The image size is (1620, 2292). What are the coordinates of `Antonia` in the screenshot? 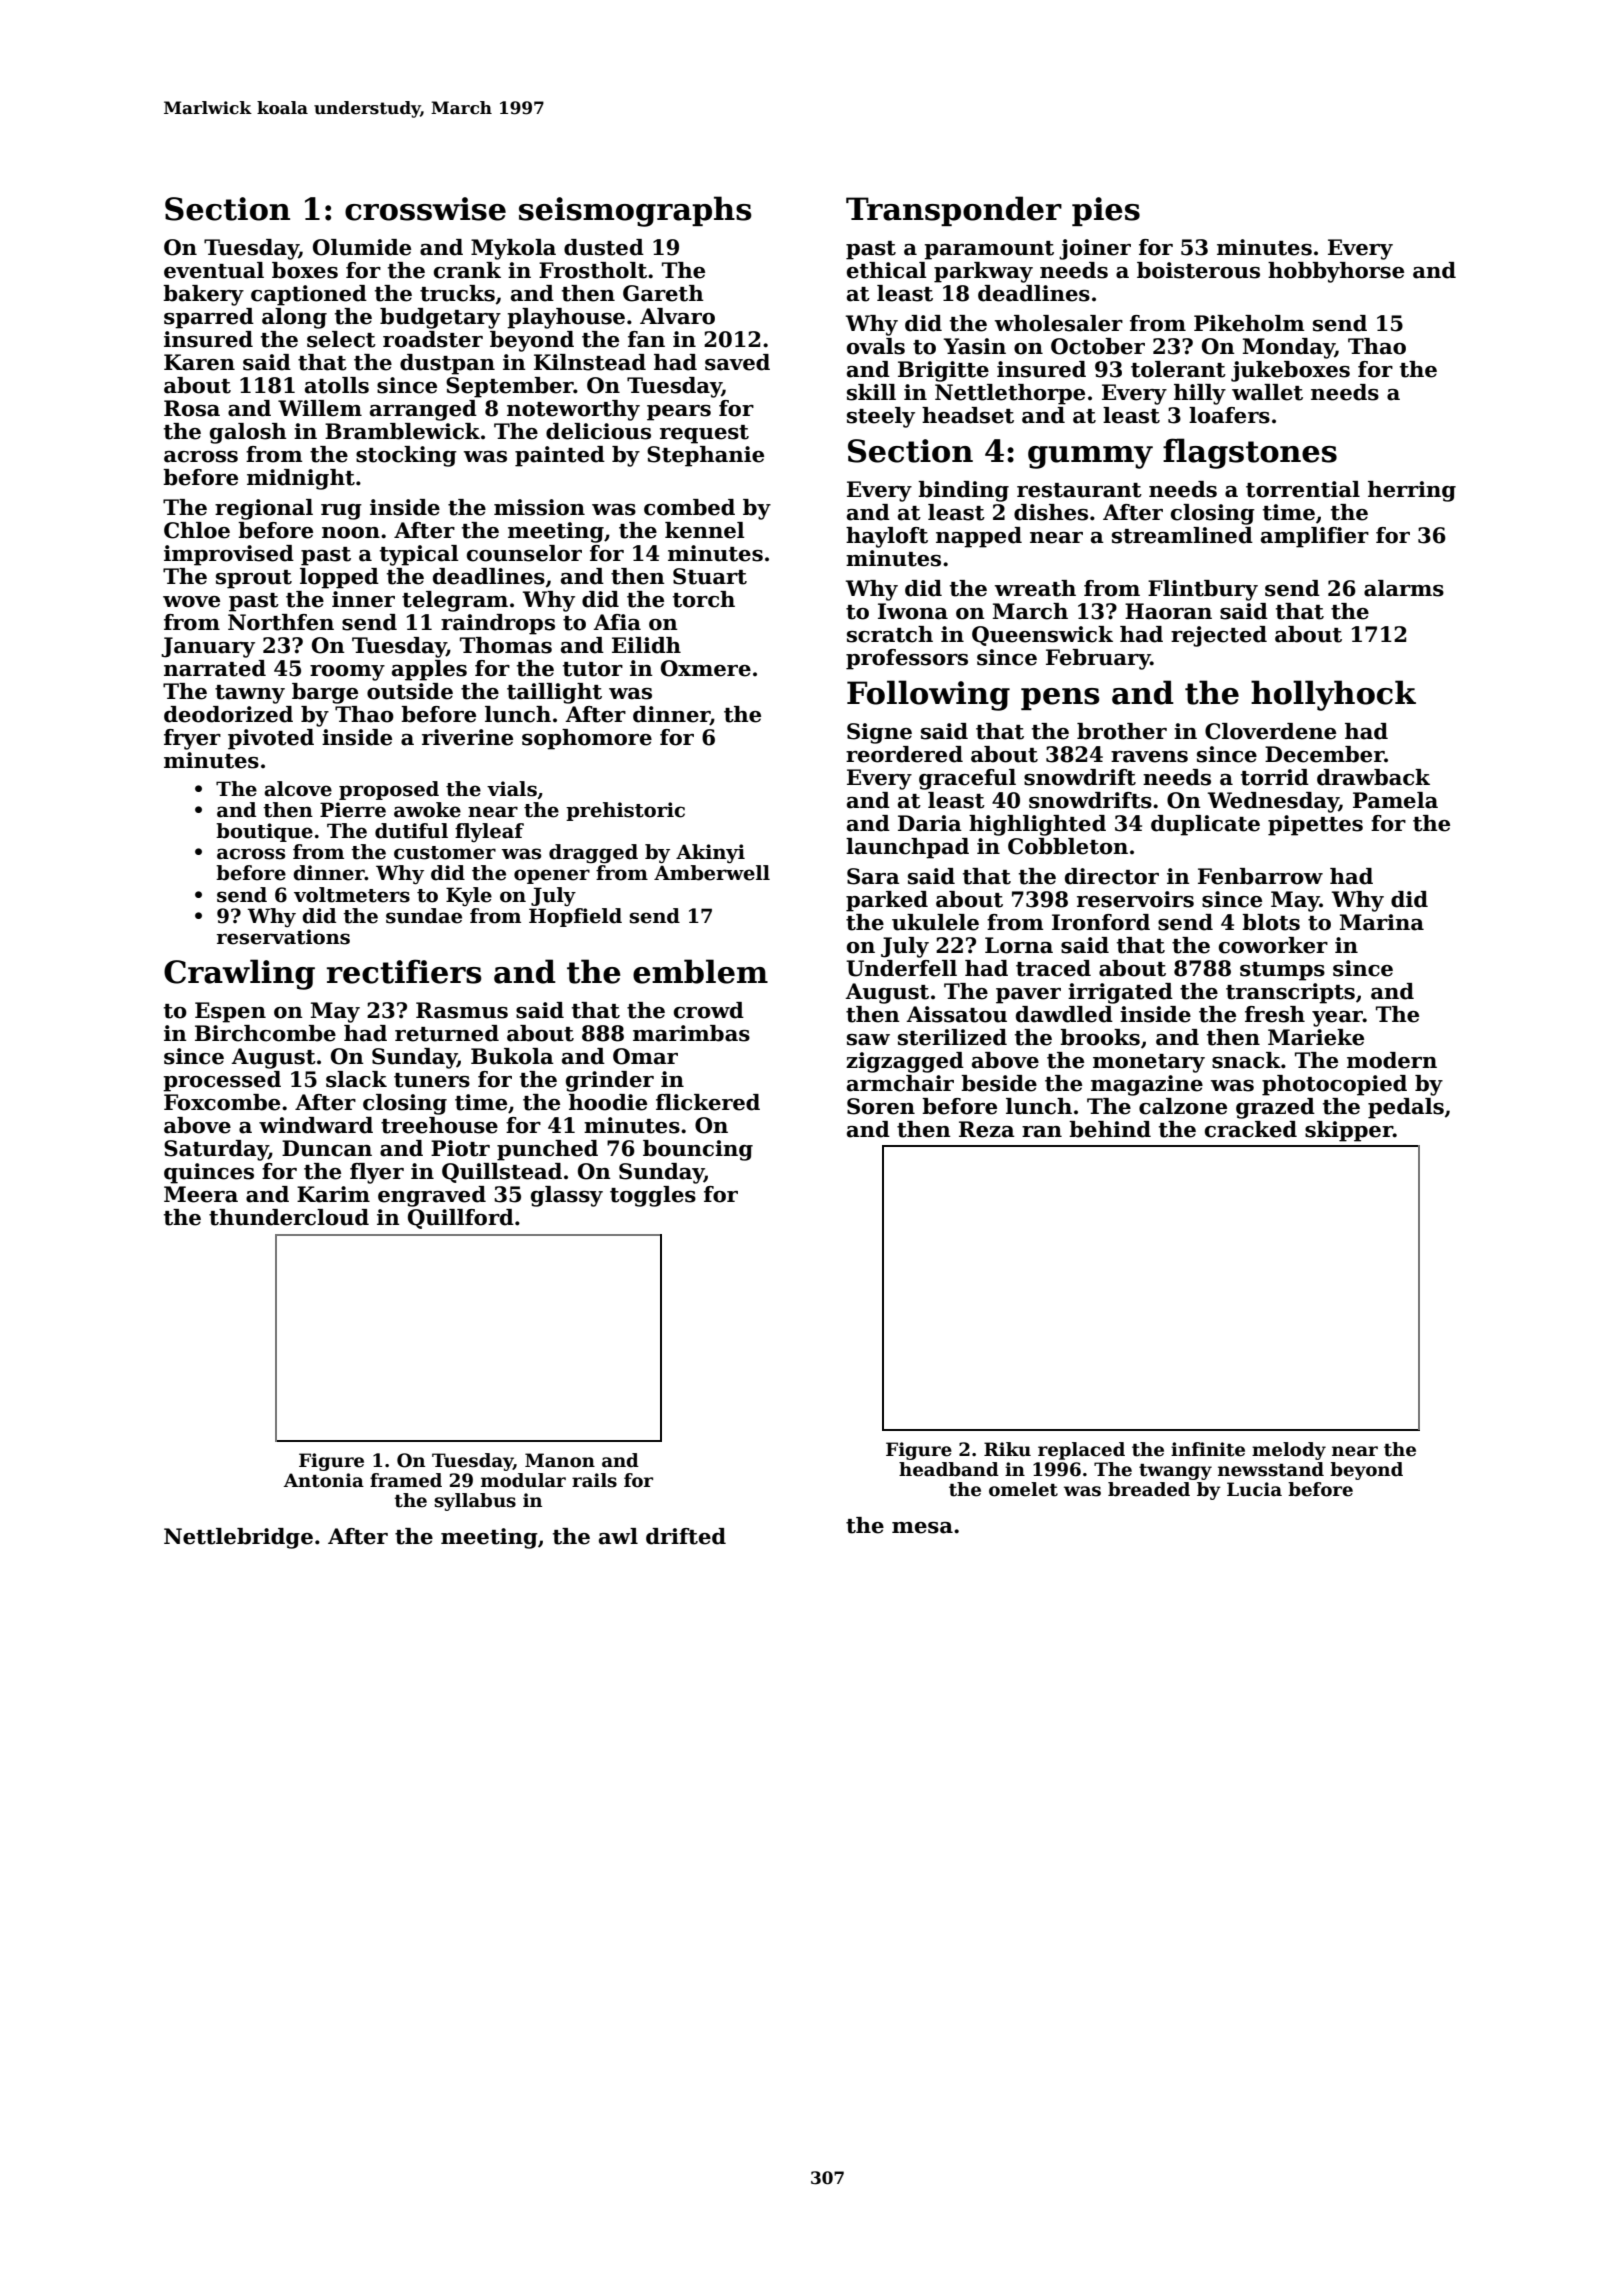 It's located at (324, 1480).
